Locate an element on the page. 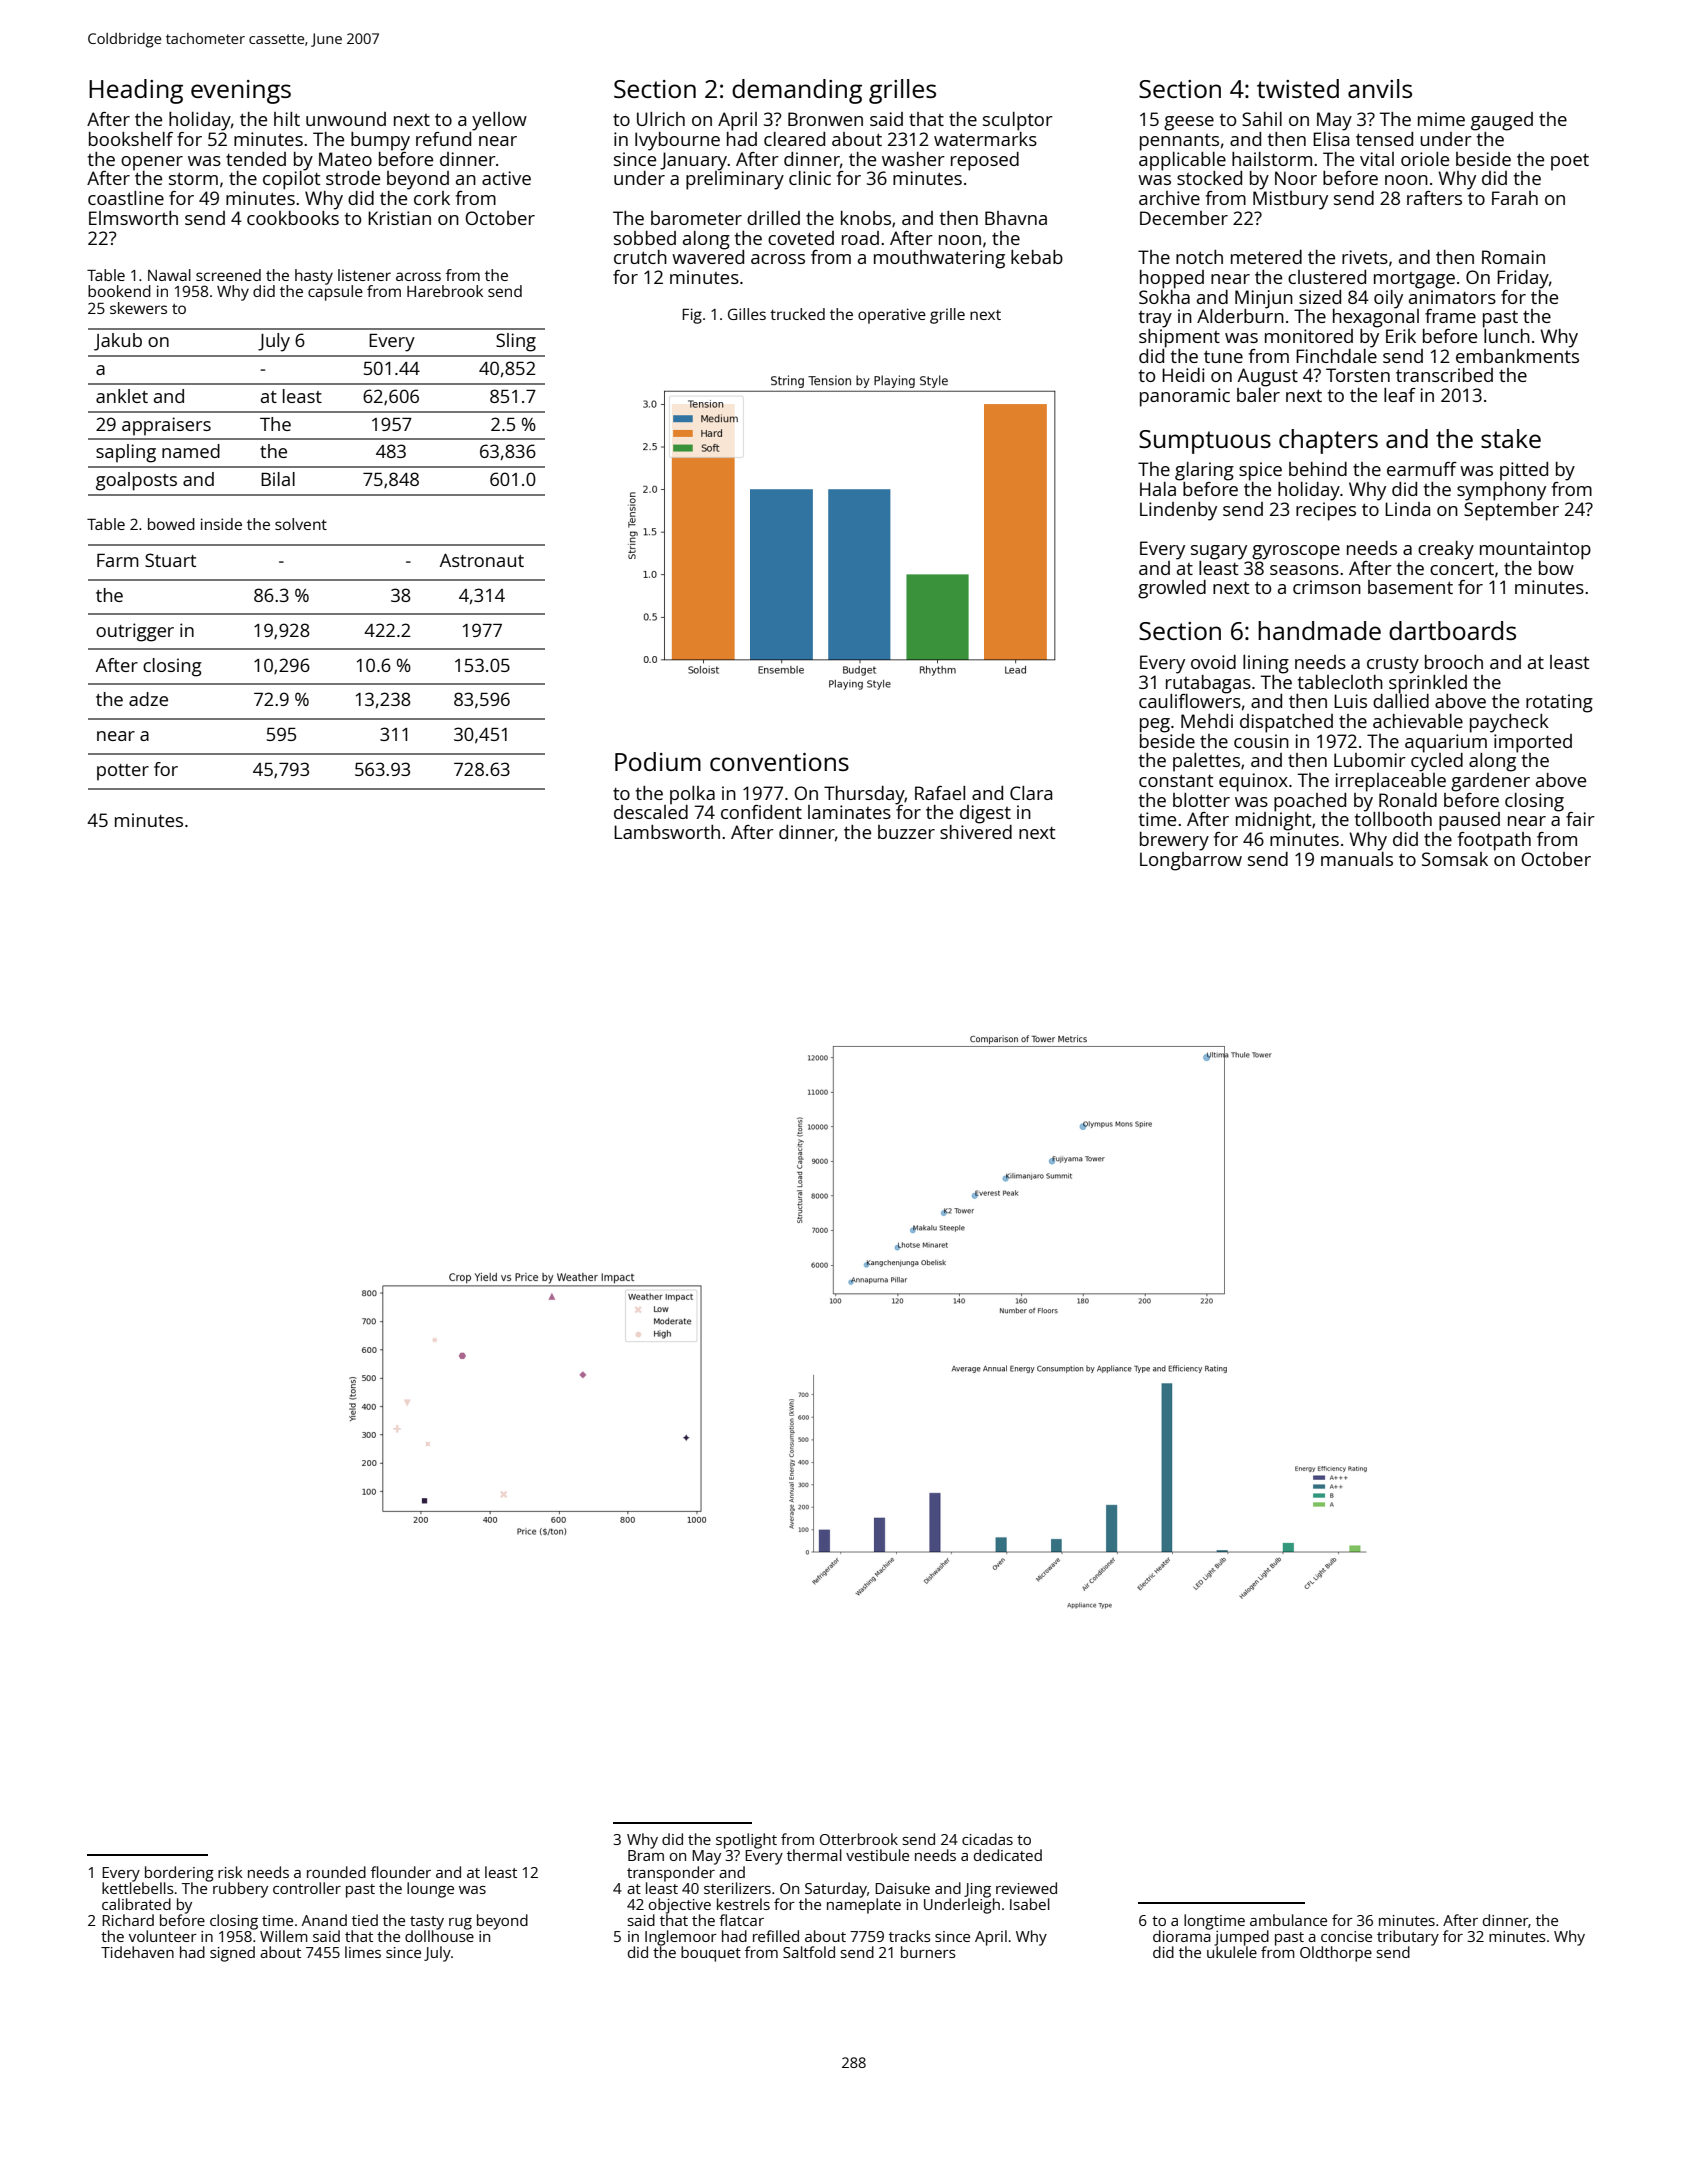  Heading is located at coordinates (136, 91).
